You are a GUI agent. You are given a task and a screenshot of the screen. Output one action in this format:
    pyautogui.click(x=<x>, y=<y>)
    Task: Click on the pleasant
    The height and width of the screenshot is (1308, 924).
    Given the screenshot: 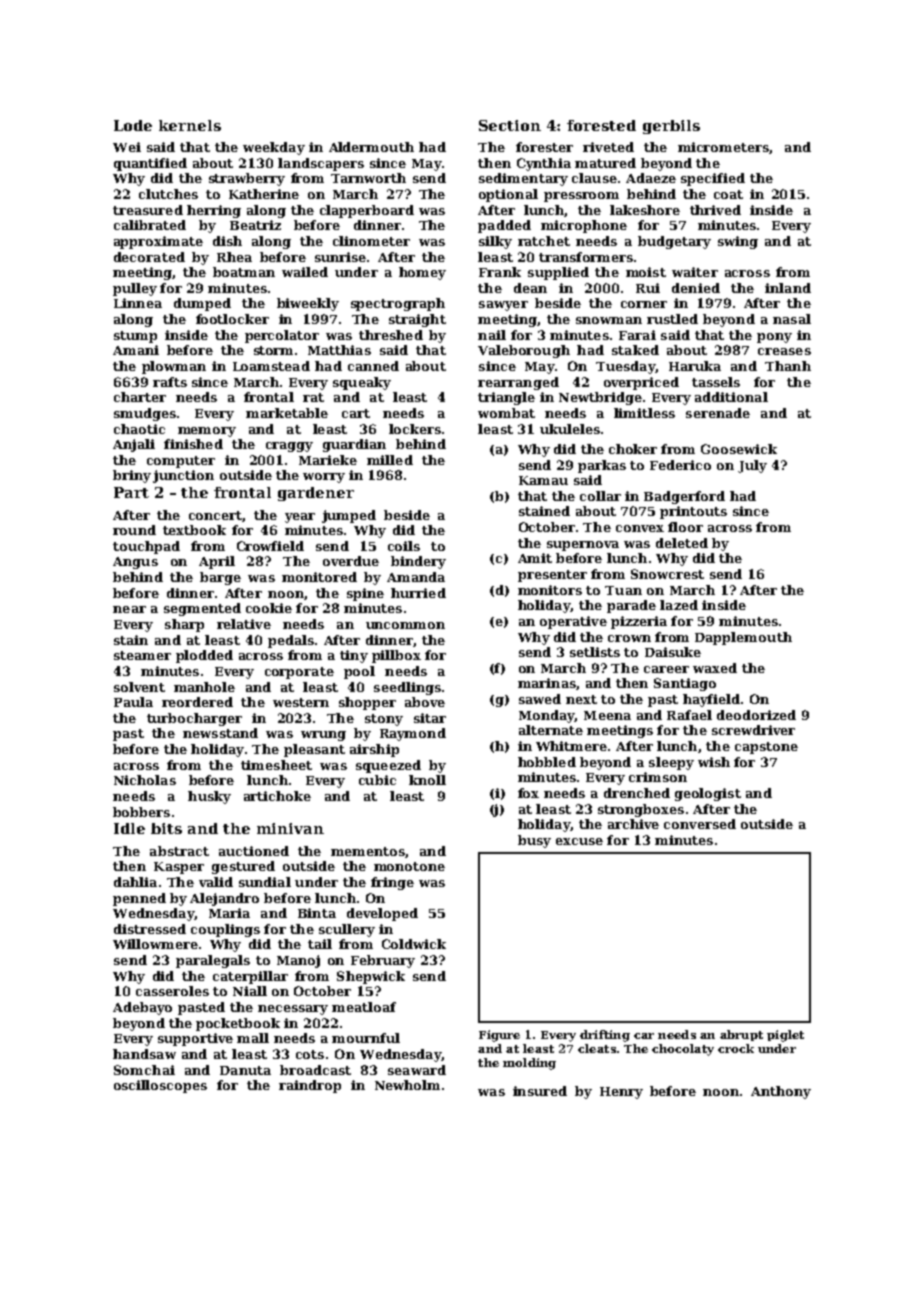 What is the action you would take?
    pyautogui.click(x=314, y=750)
